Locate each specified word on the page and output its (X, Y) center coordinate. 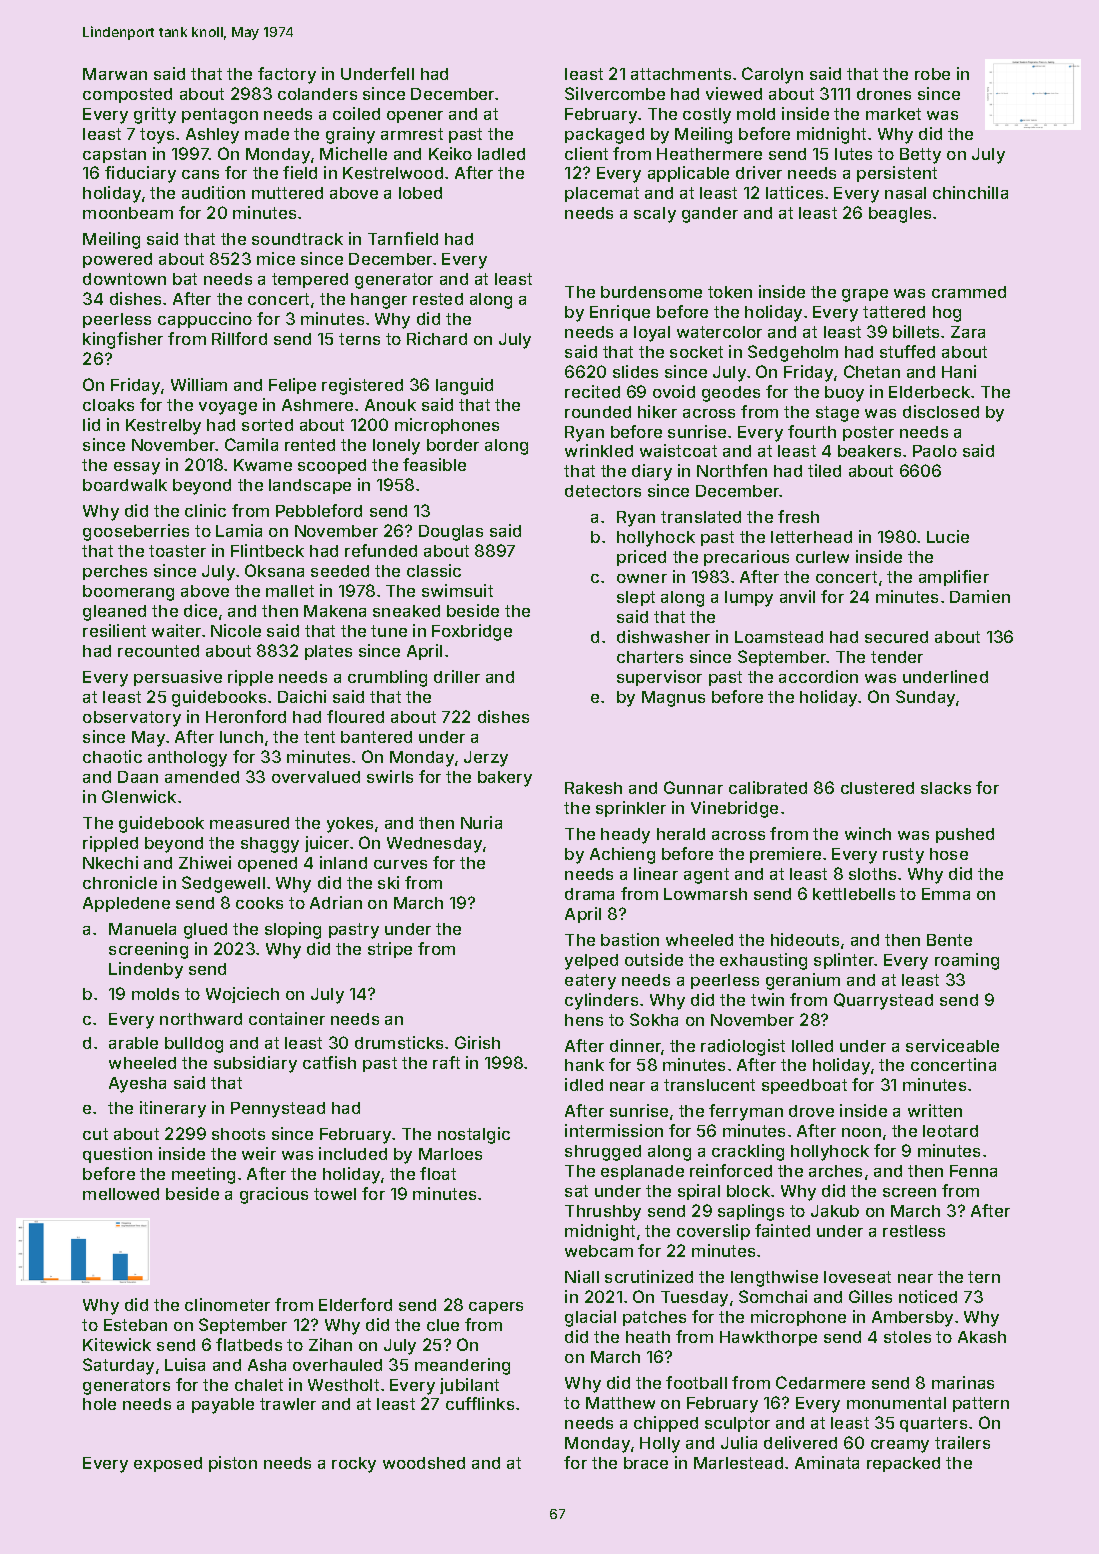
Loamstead (779, 637)
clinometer (227, 1304)
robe (932, 74)
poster (868, 433)
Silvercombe (615, 93)
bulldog (194, 1045)
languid (464, 386)
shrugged (603, 1153)
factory (287, 75)
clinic (205, 510)
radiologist (743, 1047)
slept (636, 598)
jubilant (469, 1386)
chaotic (112, 756)
